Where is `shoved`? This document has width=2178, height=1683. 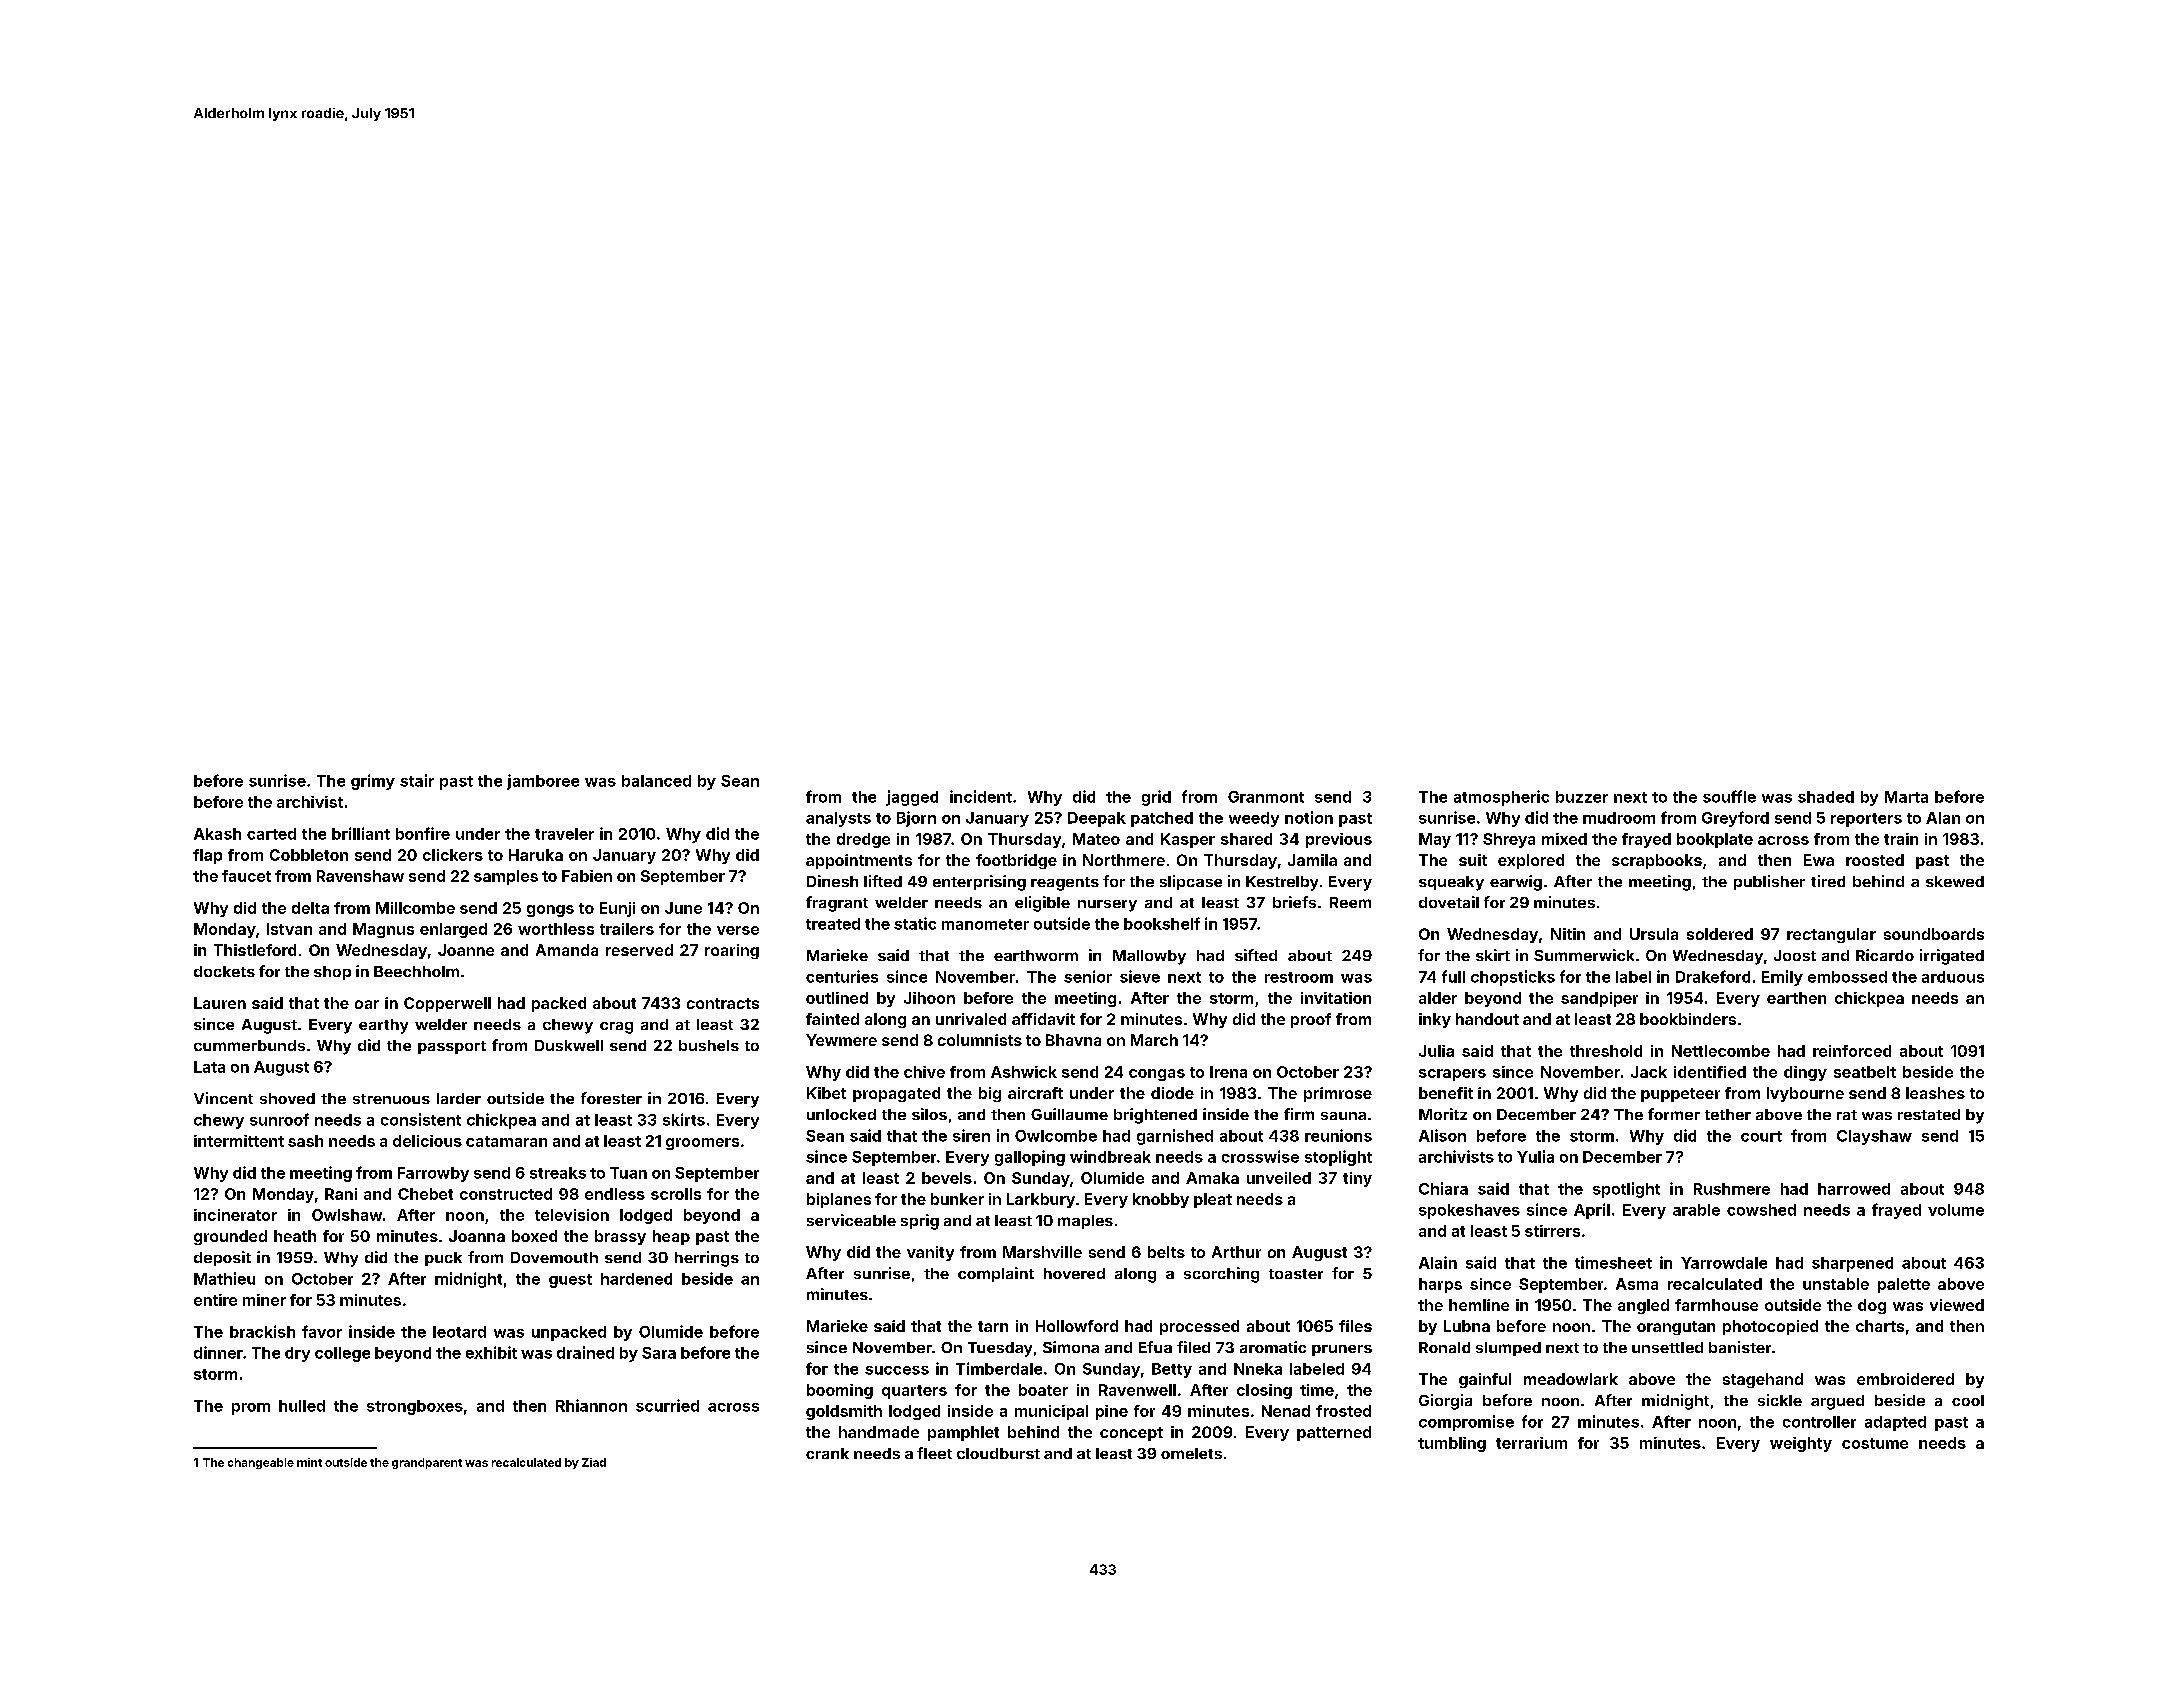 shoved is located at coordinates (287, 1098).
